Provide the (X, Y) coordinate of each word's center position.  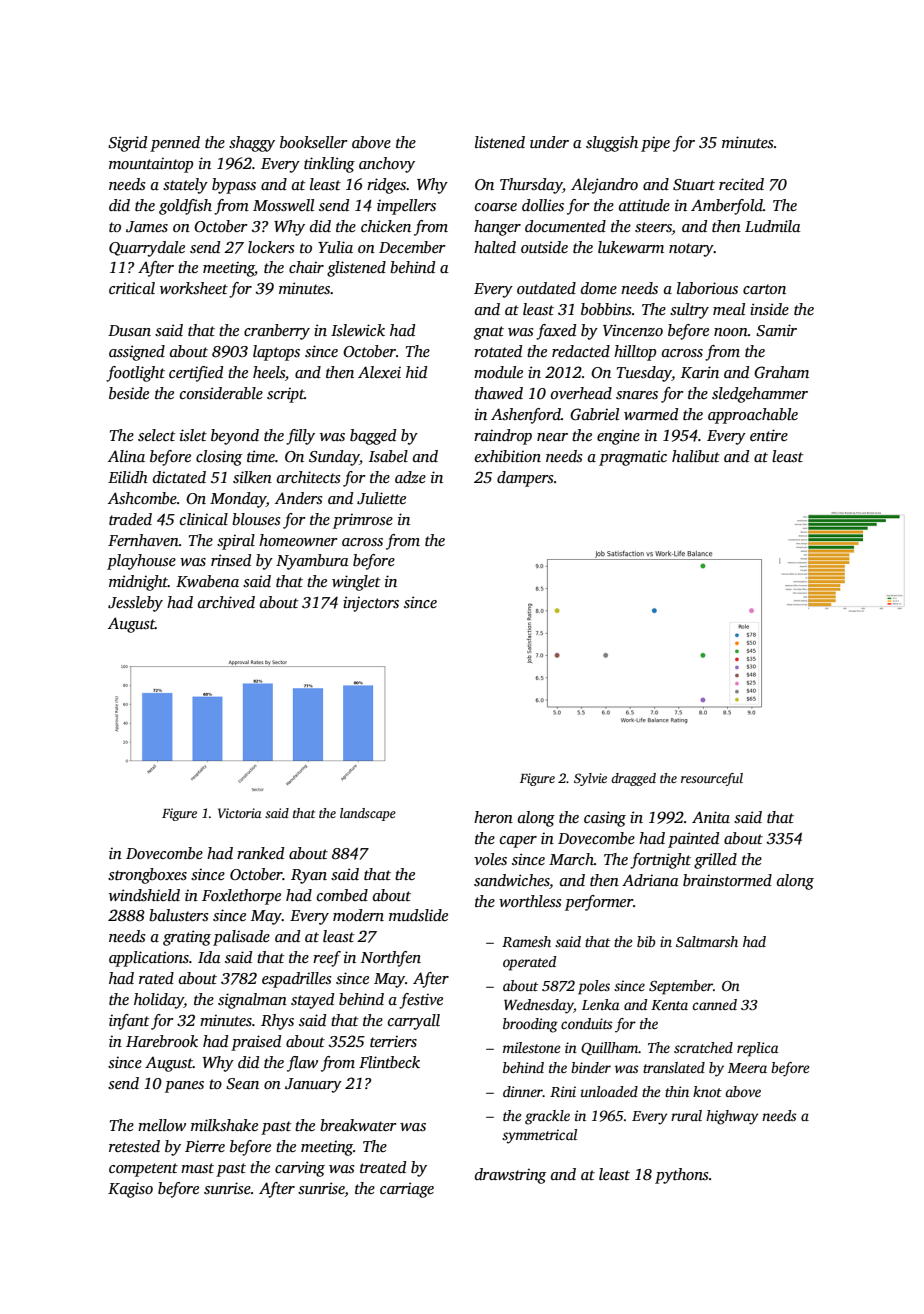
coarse (496, 207)
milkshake (224, 1125)
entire (769, 435)
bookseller (314, 142)
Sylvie (590, 779)
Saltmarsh (707, 941)
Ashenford (526, 416)
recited (741, 184)
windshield (144, 895)
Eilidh (128, 477)
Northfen (391, 959)
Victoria (239, 813)
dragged (633, 779)
